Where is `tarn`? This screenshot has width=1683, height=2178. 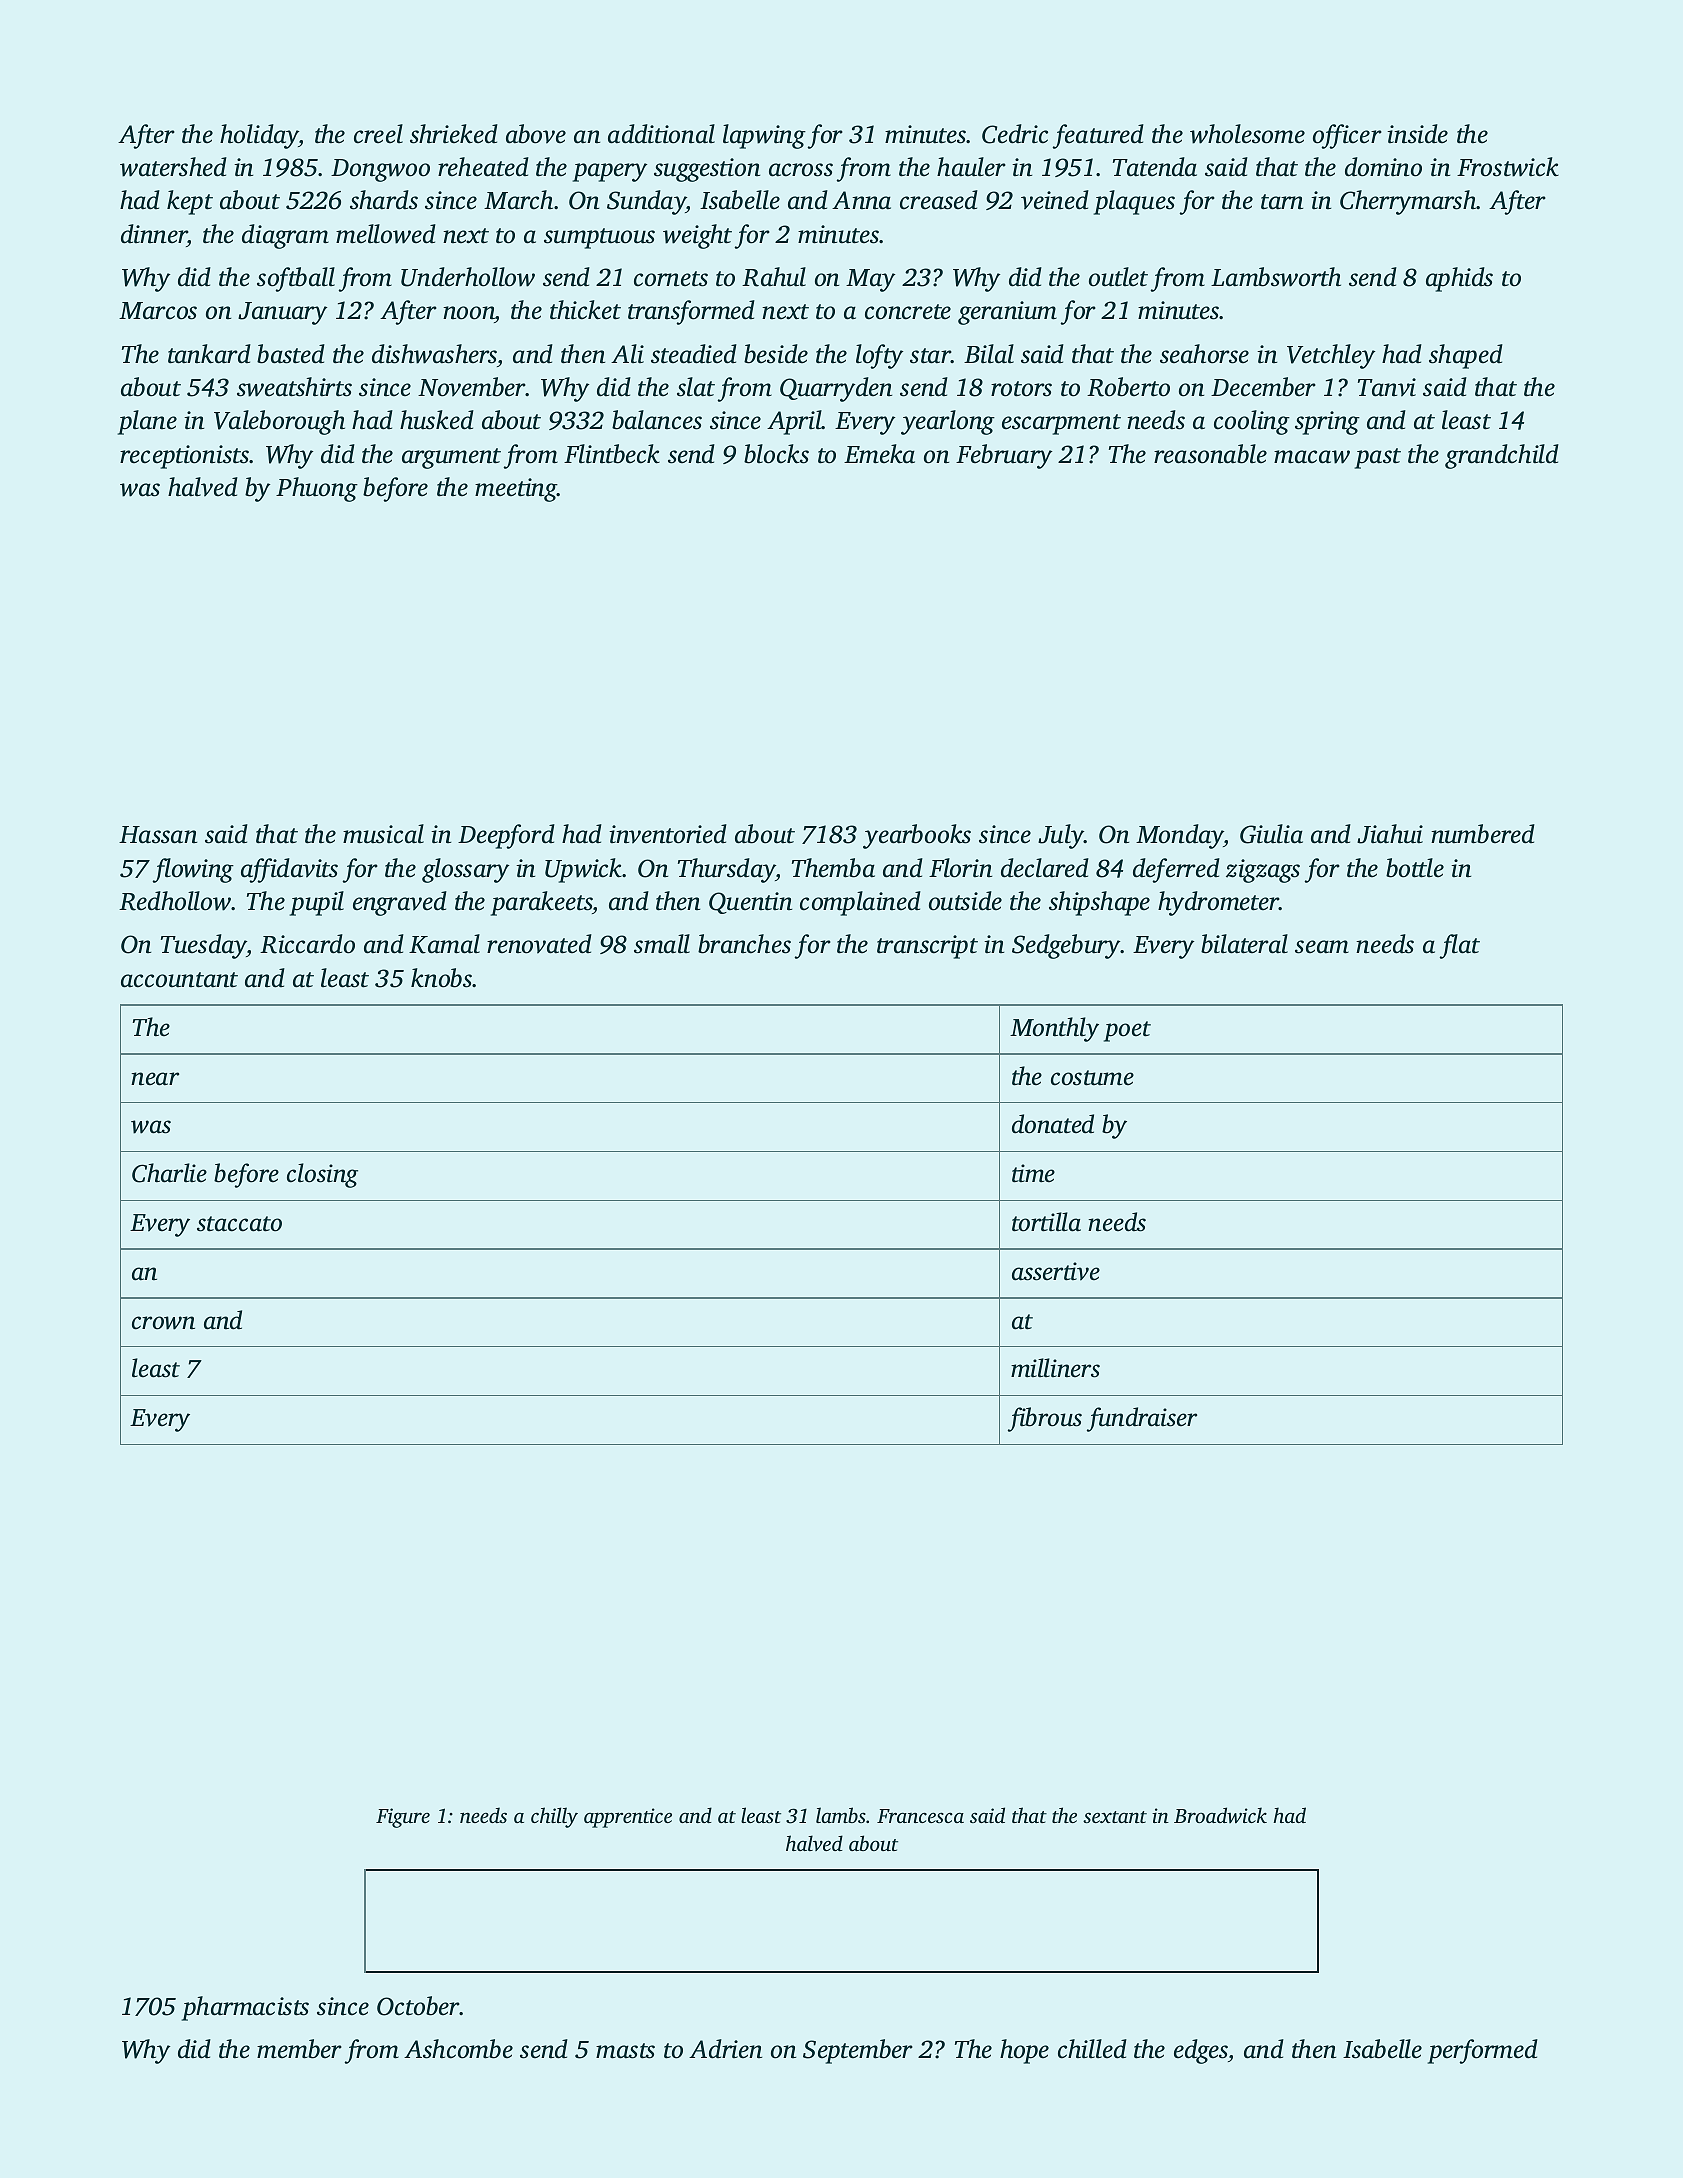 tarn is located at coordinates (1282, 202).
